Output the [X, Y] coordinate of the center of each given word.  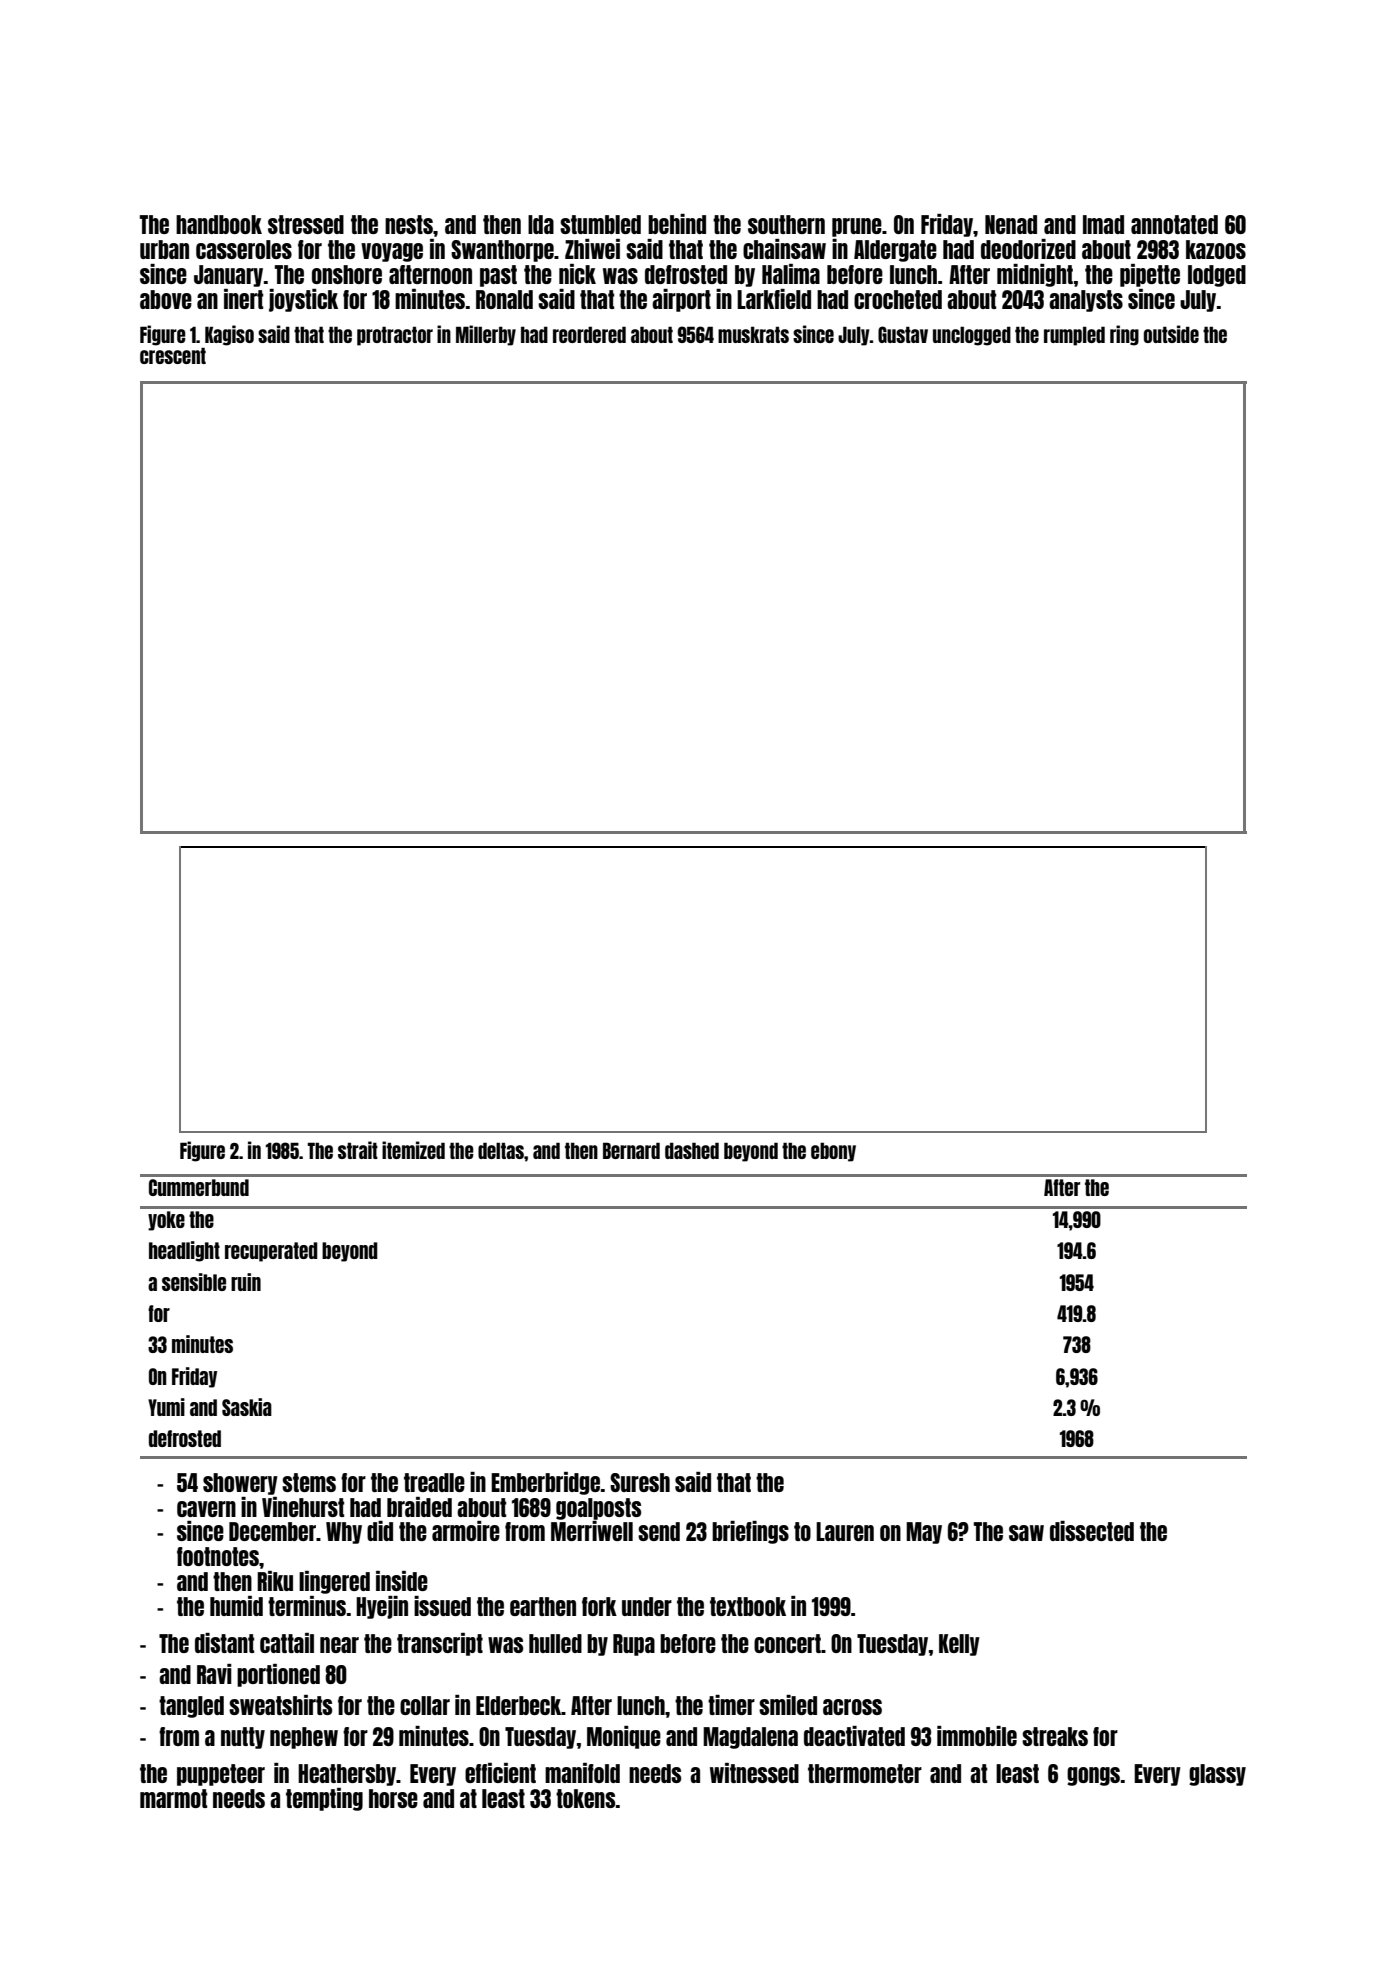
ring [1124, 335]
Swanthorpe [502, 251]
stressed [306, 224]
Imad [1103, 224]
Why [344, 1533]
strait [358, 1150]
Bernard [631, 1150]
